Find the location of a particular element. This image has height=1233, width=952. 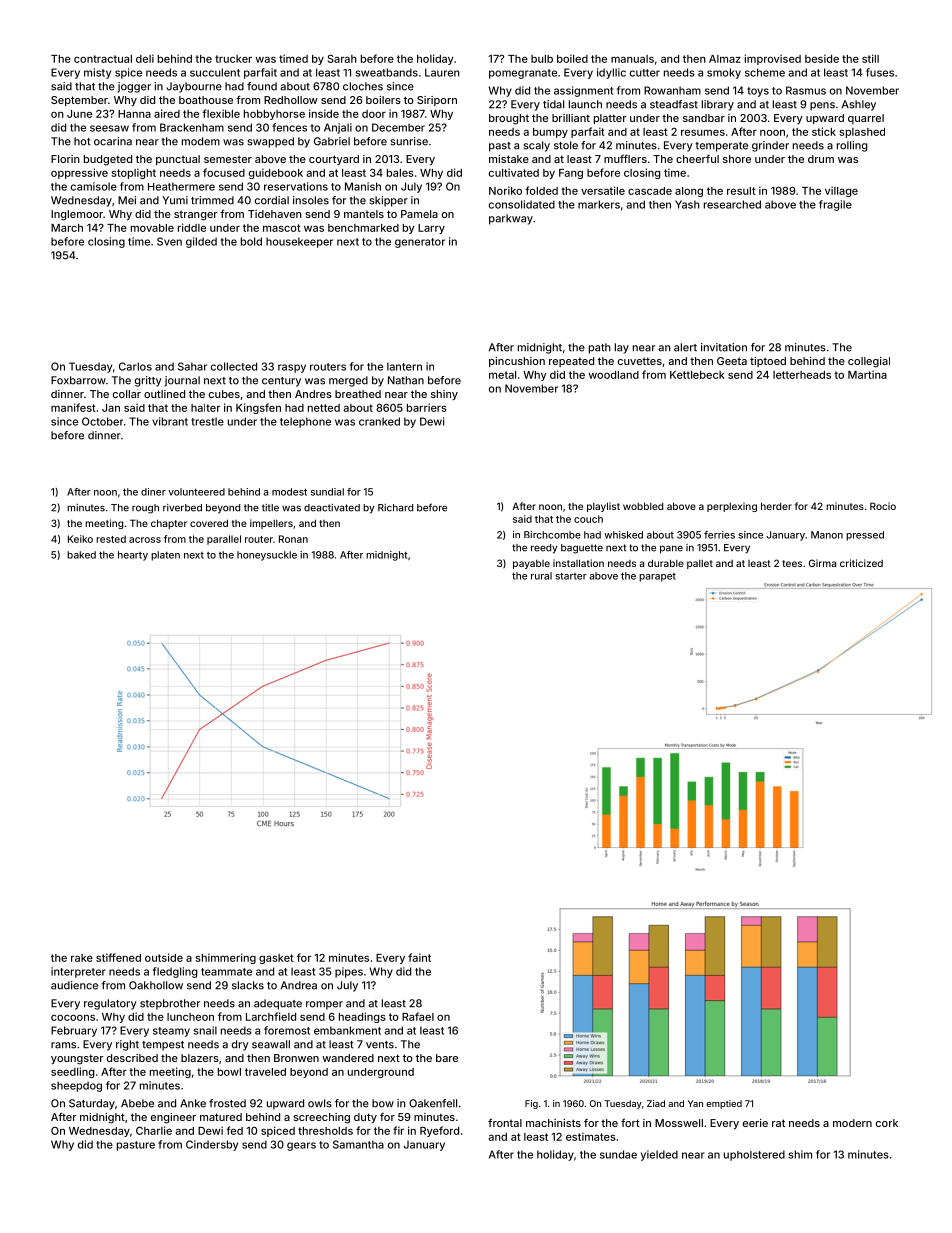

sheepdog is located at coordinates (76, 1086).
